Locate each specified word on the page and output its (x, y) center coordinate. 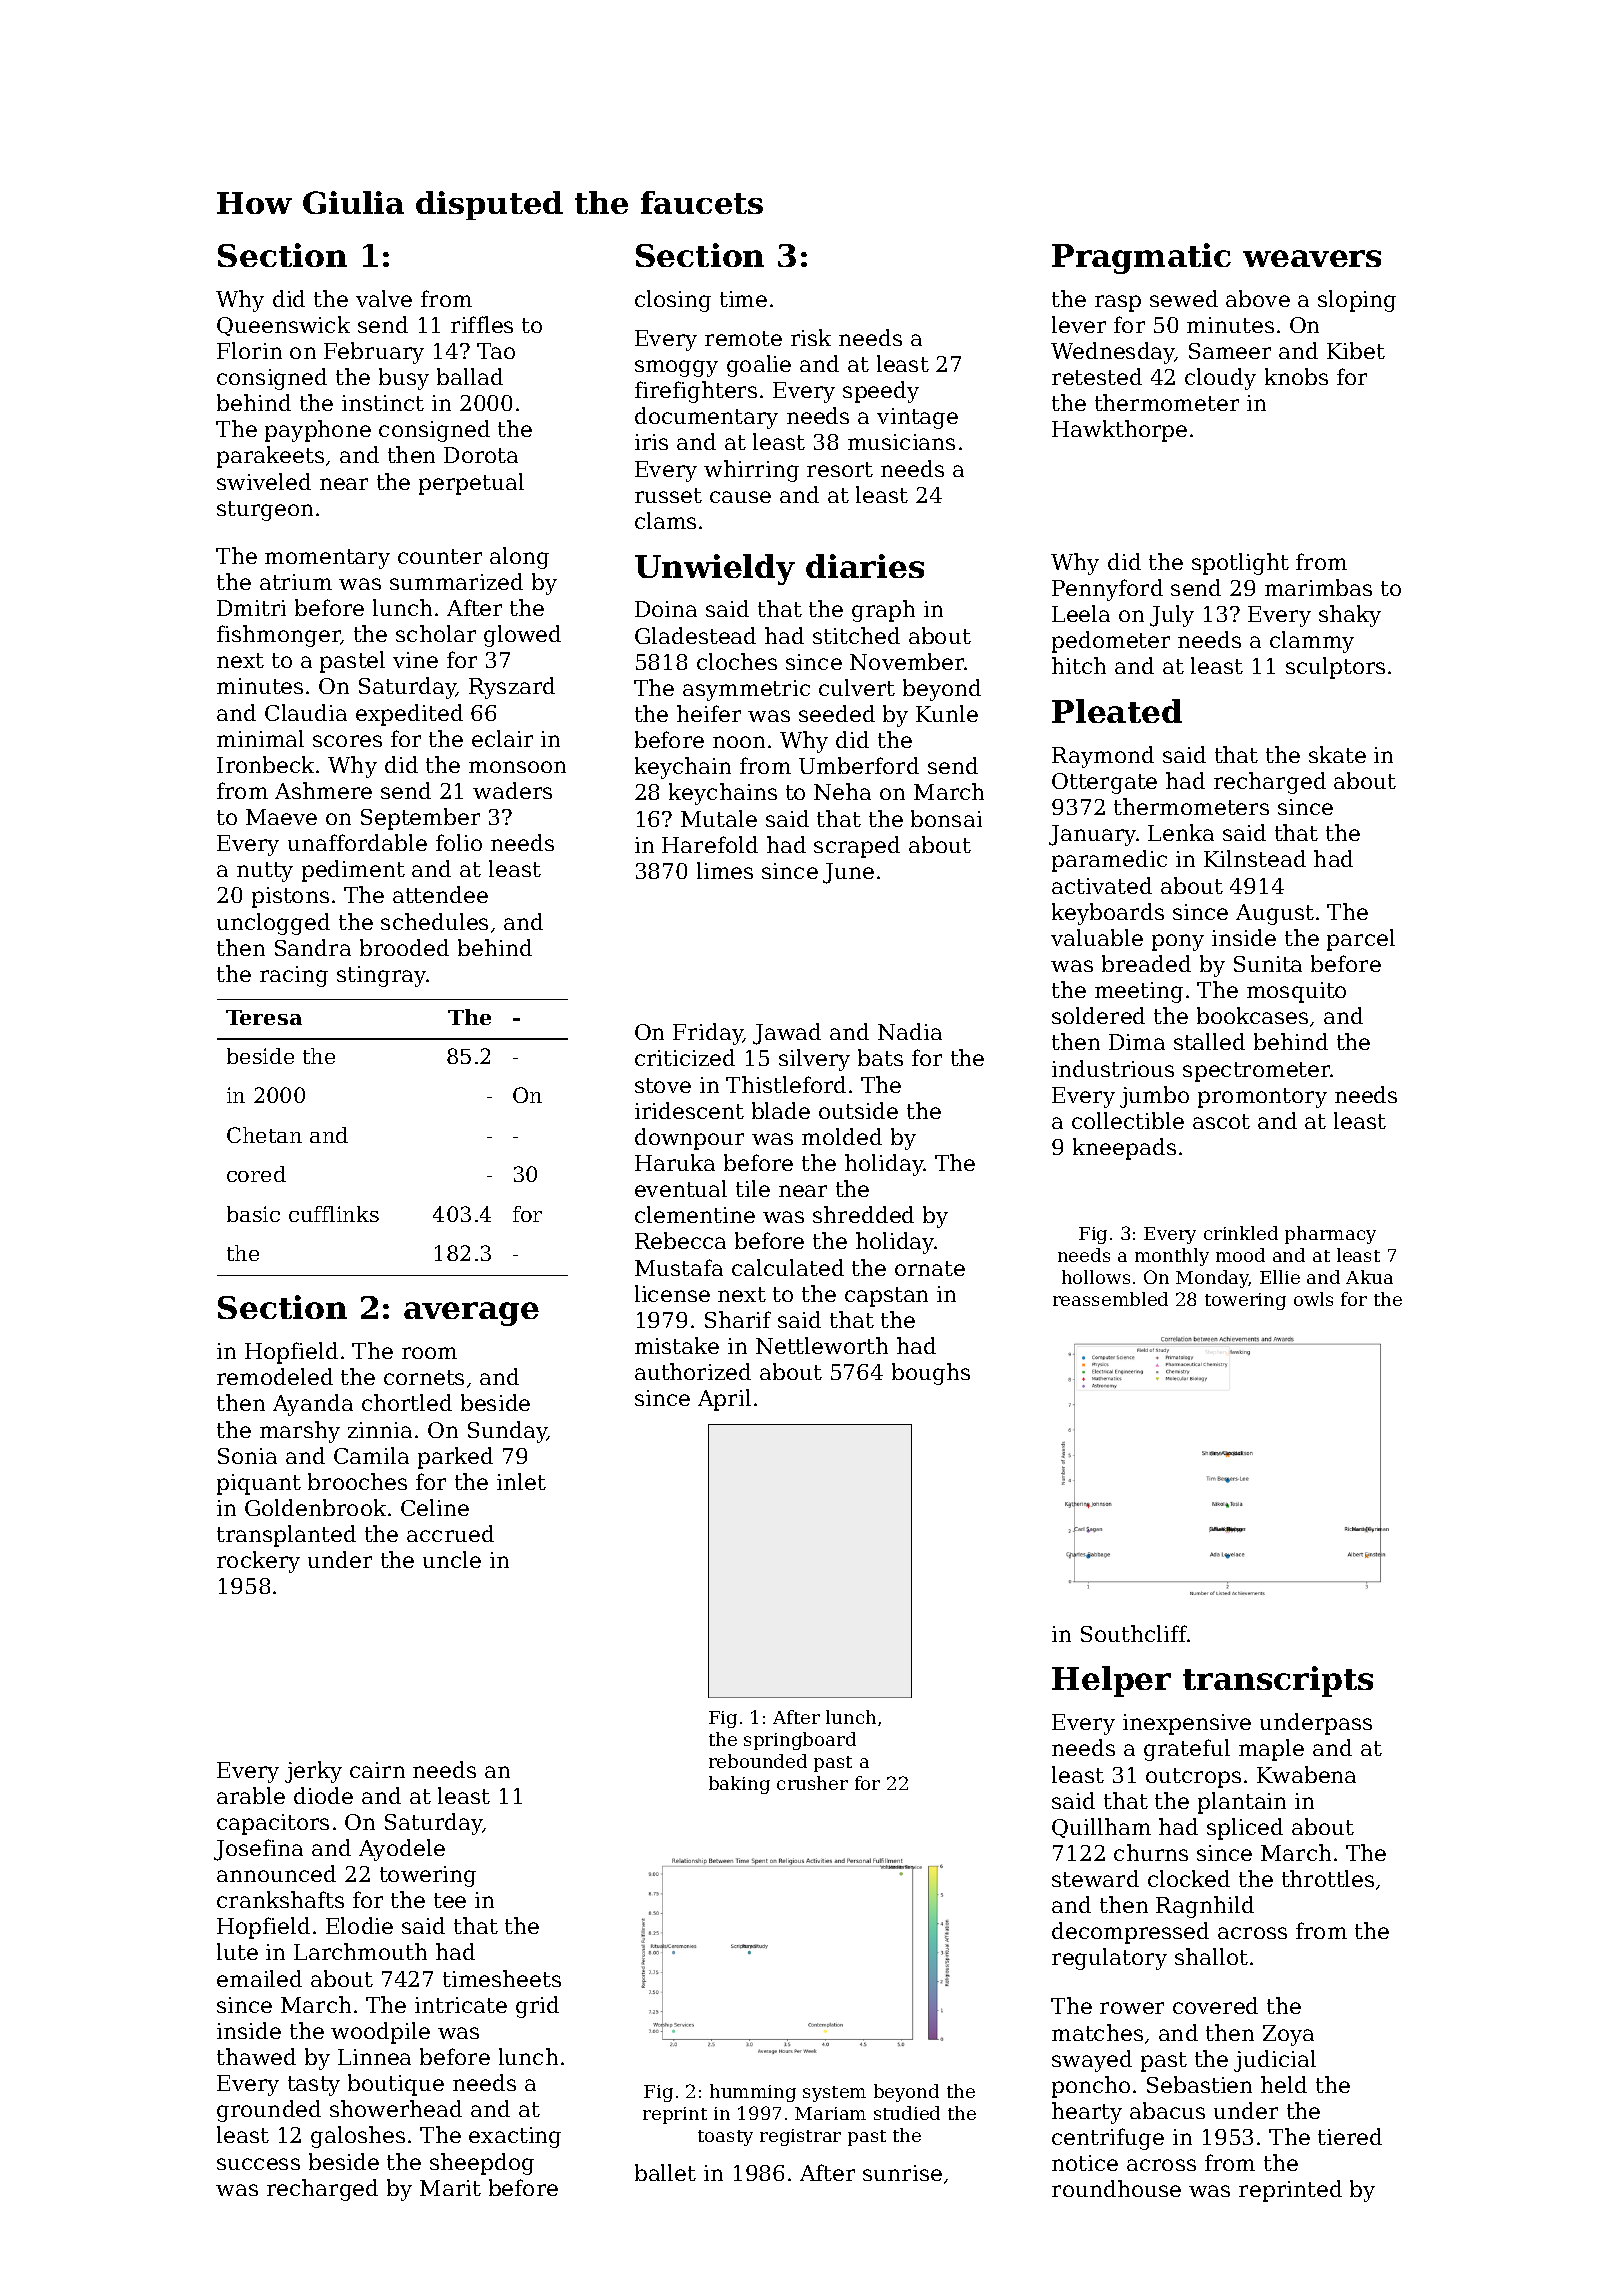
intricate (461, 2005)
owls (1313, 1299)
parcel (1361, 940)
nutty (265, 872)
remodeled (275, 1376)
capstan (886, 1297)
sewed (1184, 298)
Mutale (719, 818)
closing (673, 301)
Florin (249, 350)
